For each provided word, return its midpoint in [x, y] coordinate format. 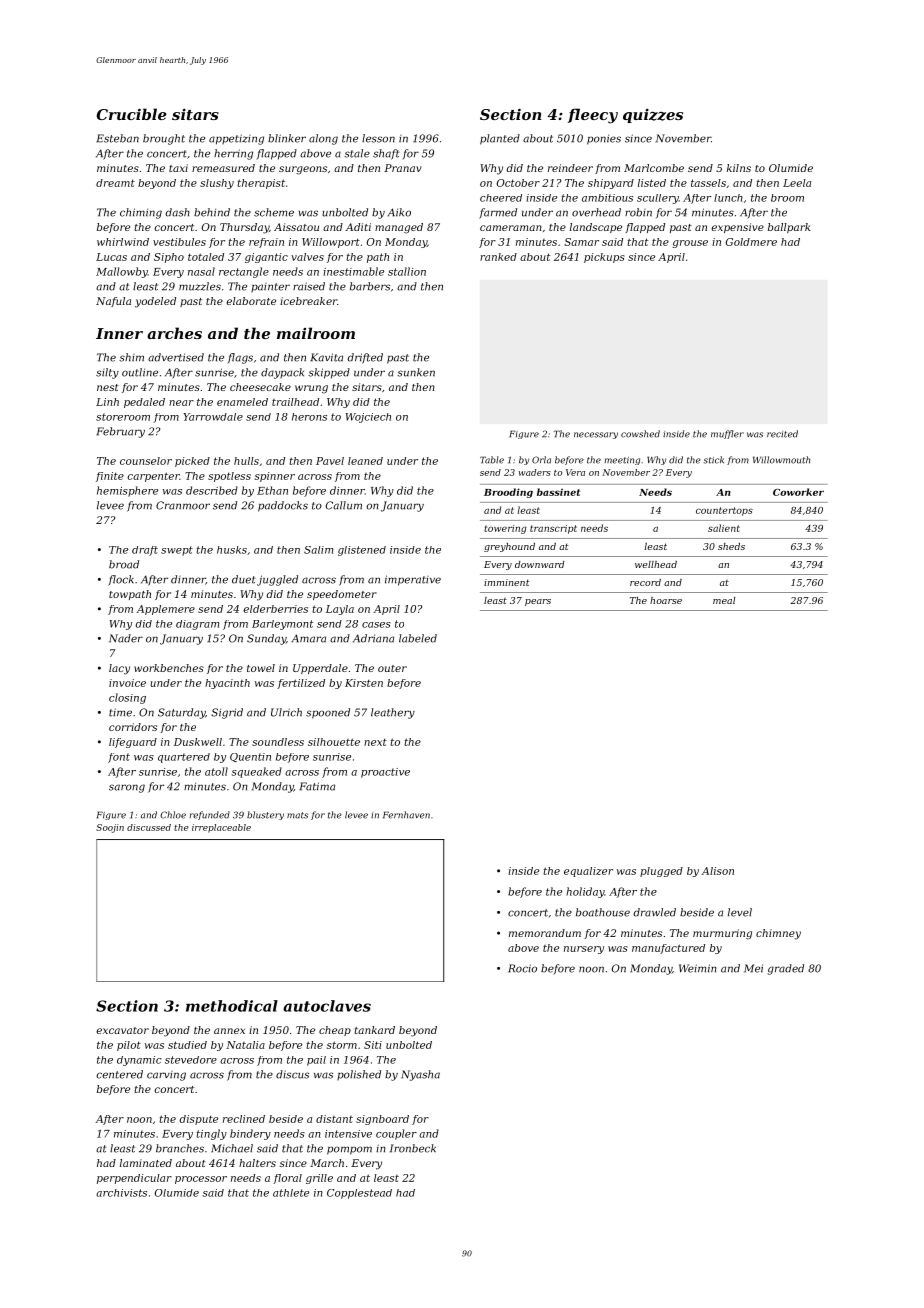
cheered [501, 198]
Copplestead [359, 1194]
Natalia [245, 1045]
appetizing [236, 139]
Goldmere [751, 242]
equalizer [588, 872]
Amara [309, 638]
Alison [717, 871]
